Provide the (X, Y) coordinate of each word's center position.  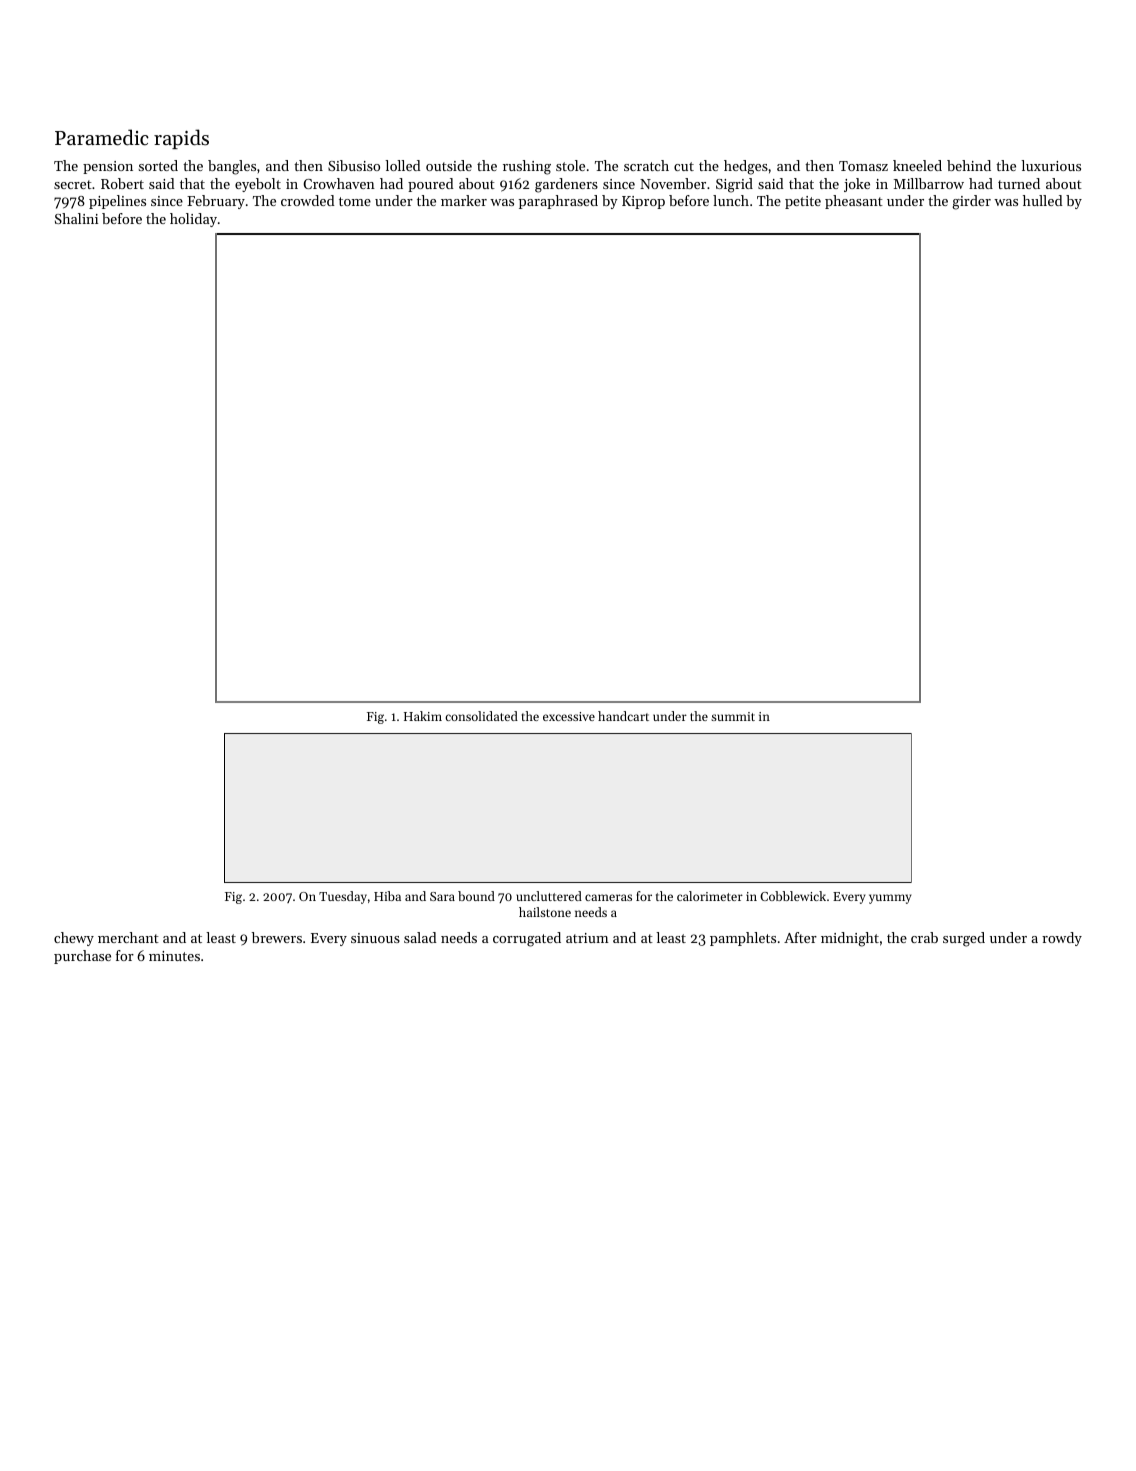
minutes (174, 956)
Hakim (423, 716)
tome (355, 201)
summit (733, 716)
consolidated (481, 716)
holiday (193, 220)
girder (971, 202)
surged (964, 939)
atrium (587, 938)
